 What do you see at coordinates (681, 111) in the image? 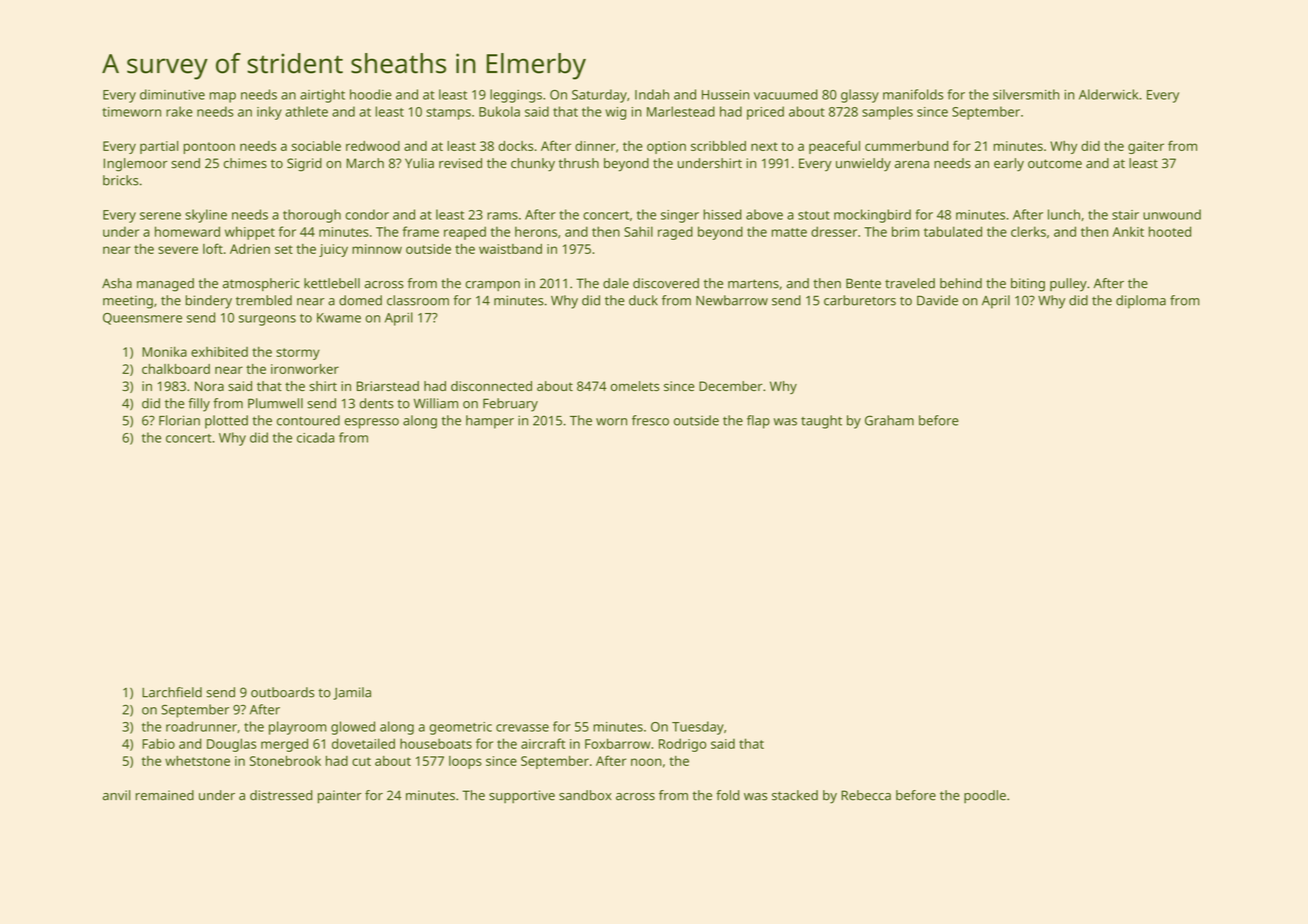
I see `Marlestead` at bounding box center [681, 111].
